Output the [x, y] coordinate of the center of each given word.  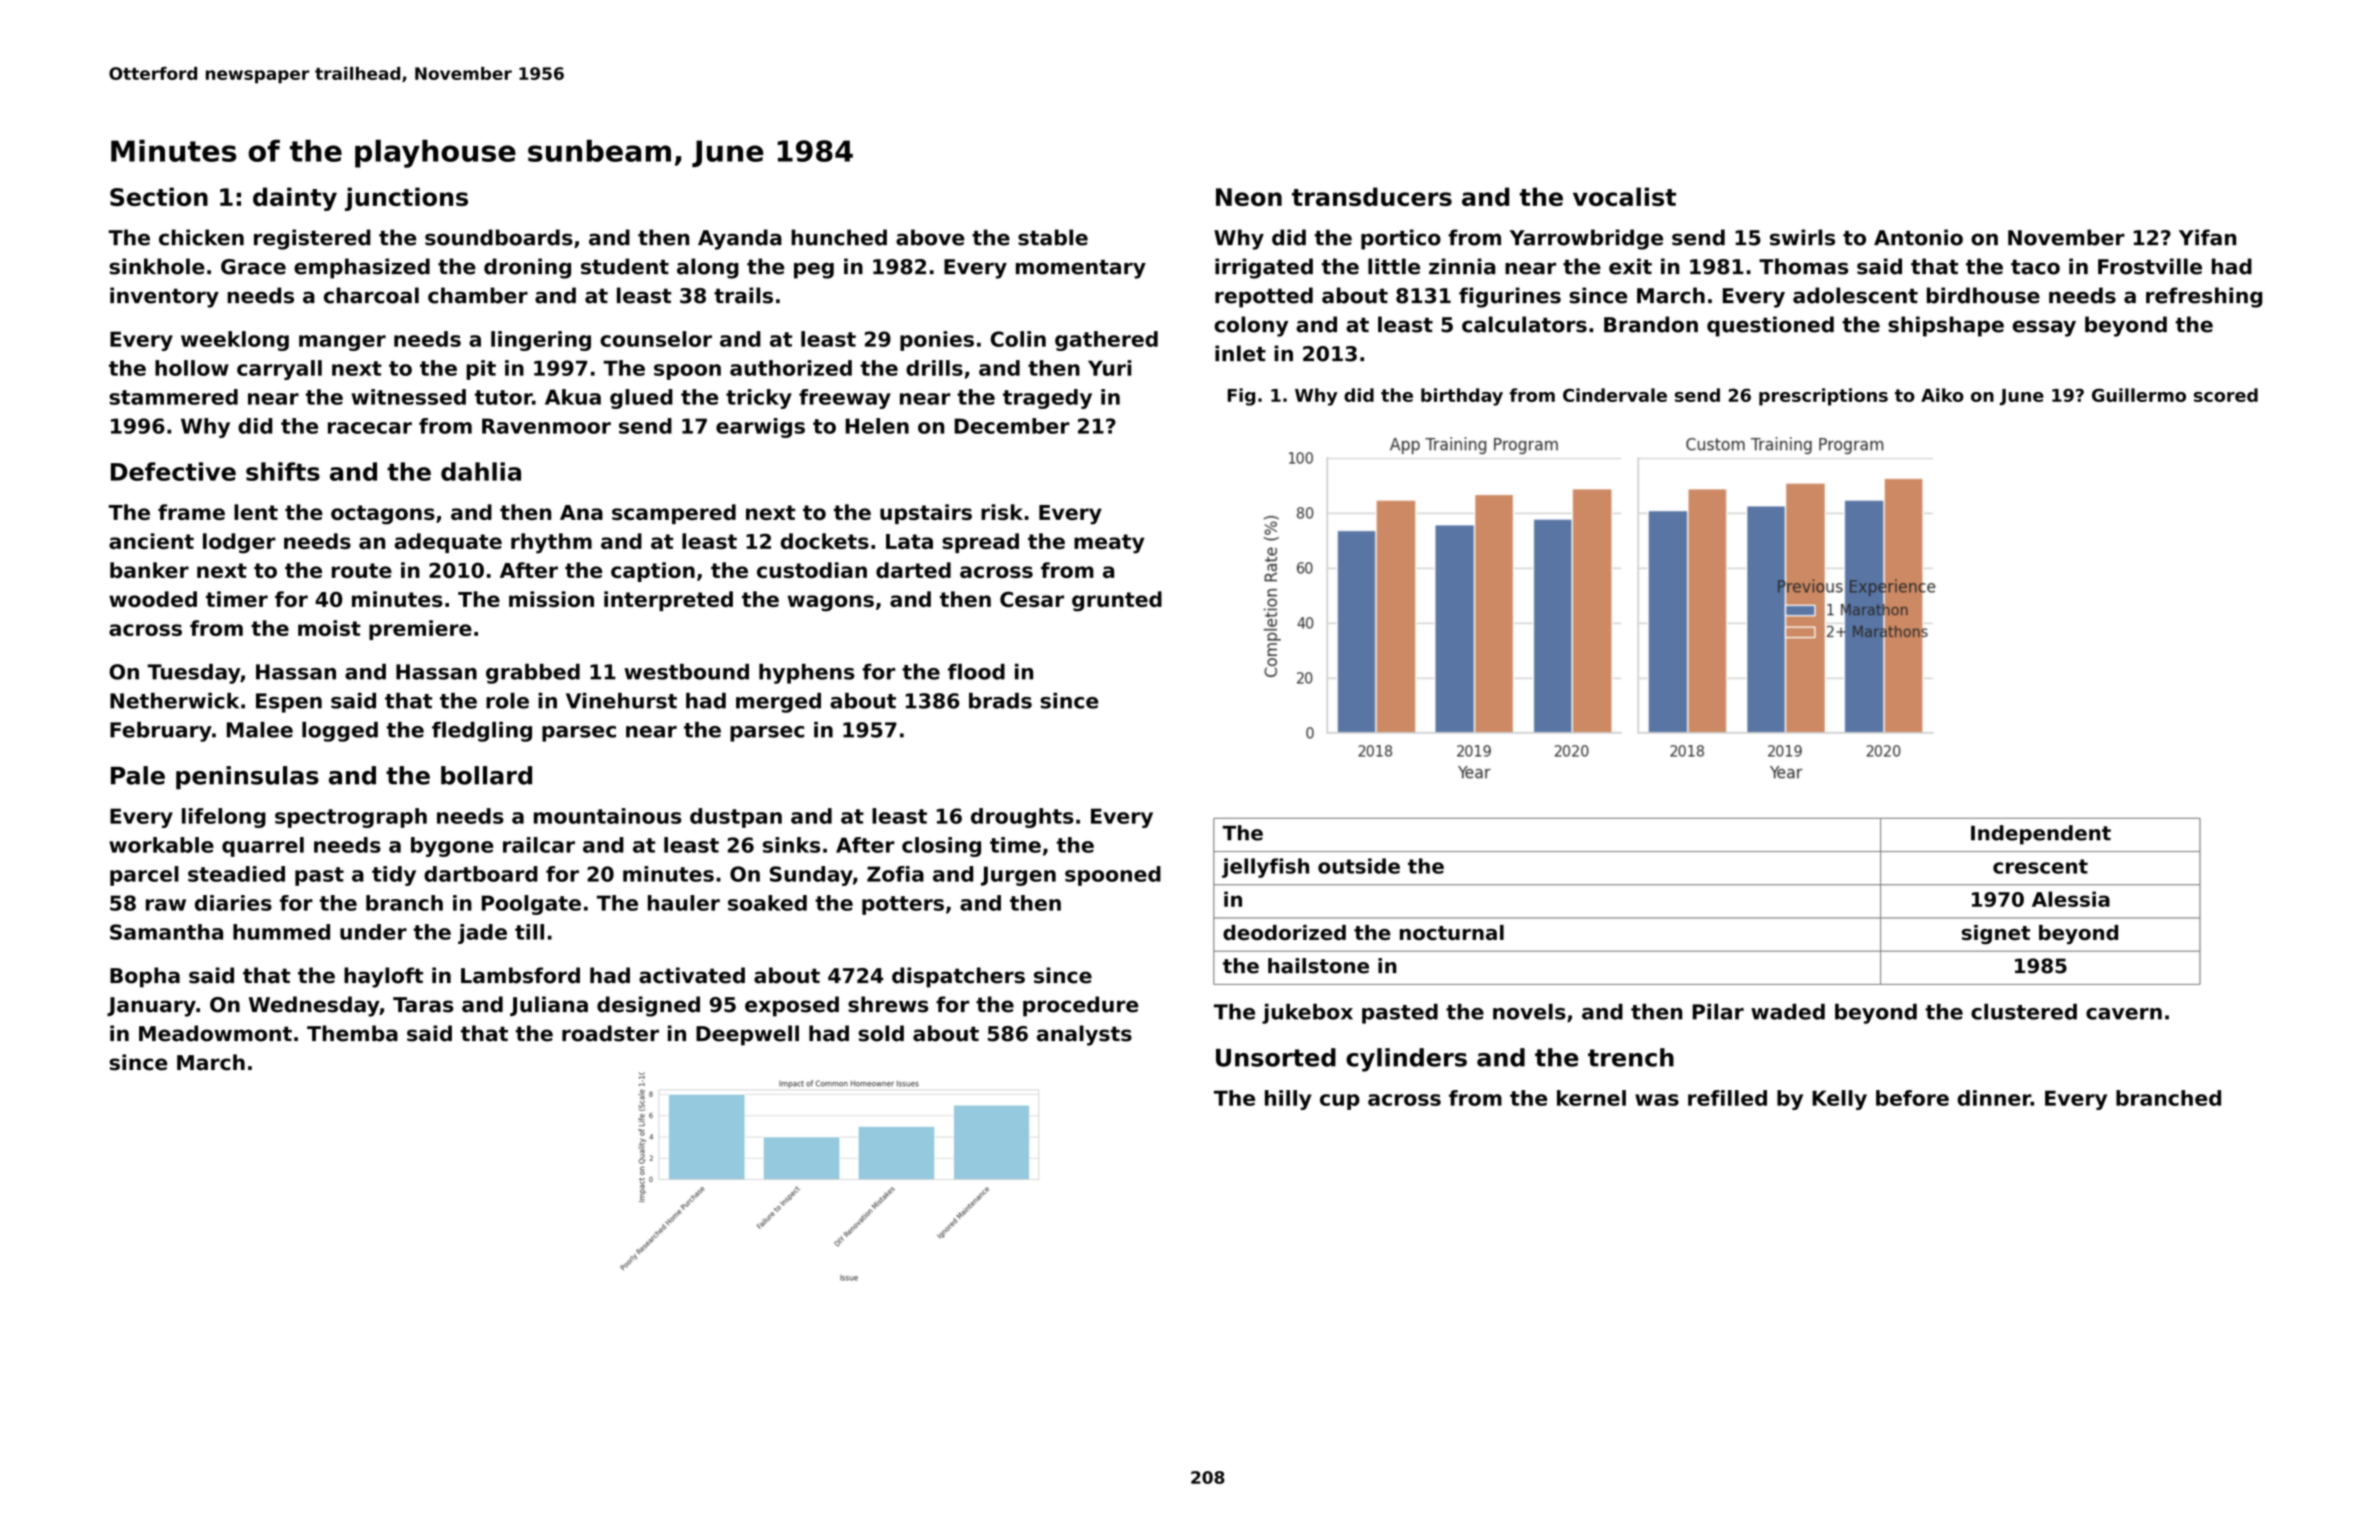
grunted [1117, 601]
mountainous [608, 816]
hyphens [806, 674]
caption [653, 572]
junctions [406, 199]
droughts [1022, 818]
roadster [610, 1033]
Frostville [2150, 266]
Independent [2041, 835]
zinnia [1462, 266]
